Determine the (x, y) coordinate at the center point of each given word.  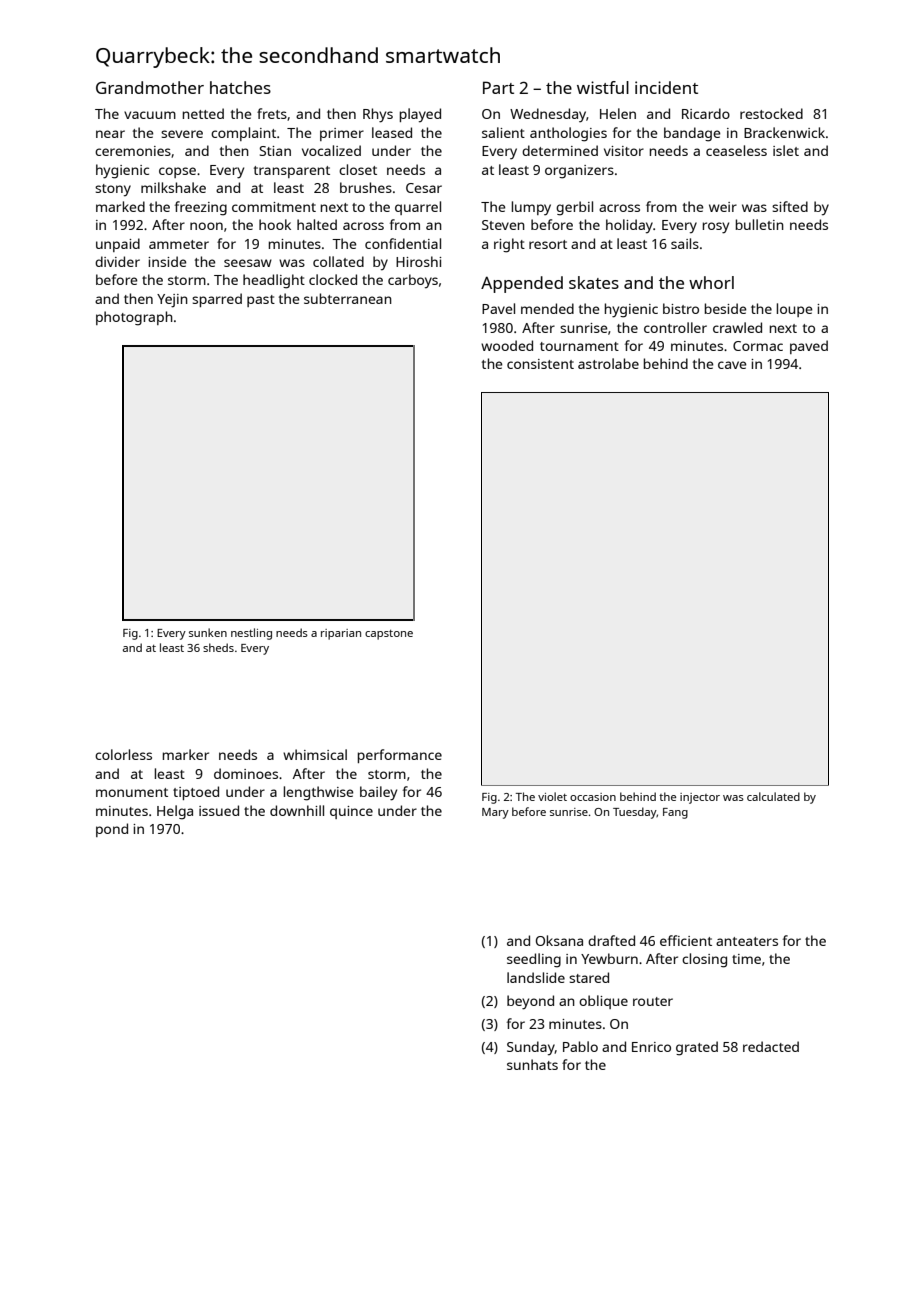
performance (400, 756)
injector (700, 798)
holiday (629, 226)
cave (732, 365)
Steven (503, 225)
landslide (536, 977)
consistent (540, 364)
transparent (292, 172)
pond (112, 830)
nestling (251, 634)
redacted (771, 1046)
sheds (218, 647)
